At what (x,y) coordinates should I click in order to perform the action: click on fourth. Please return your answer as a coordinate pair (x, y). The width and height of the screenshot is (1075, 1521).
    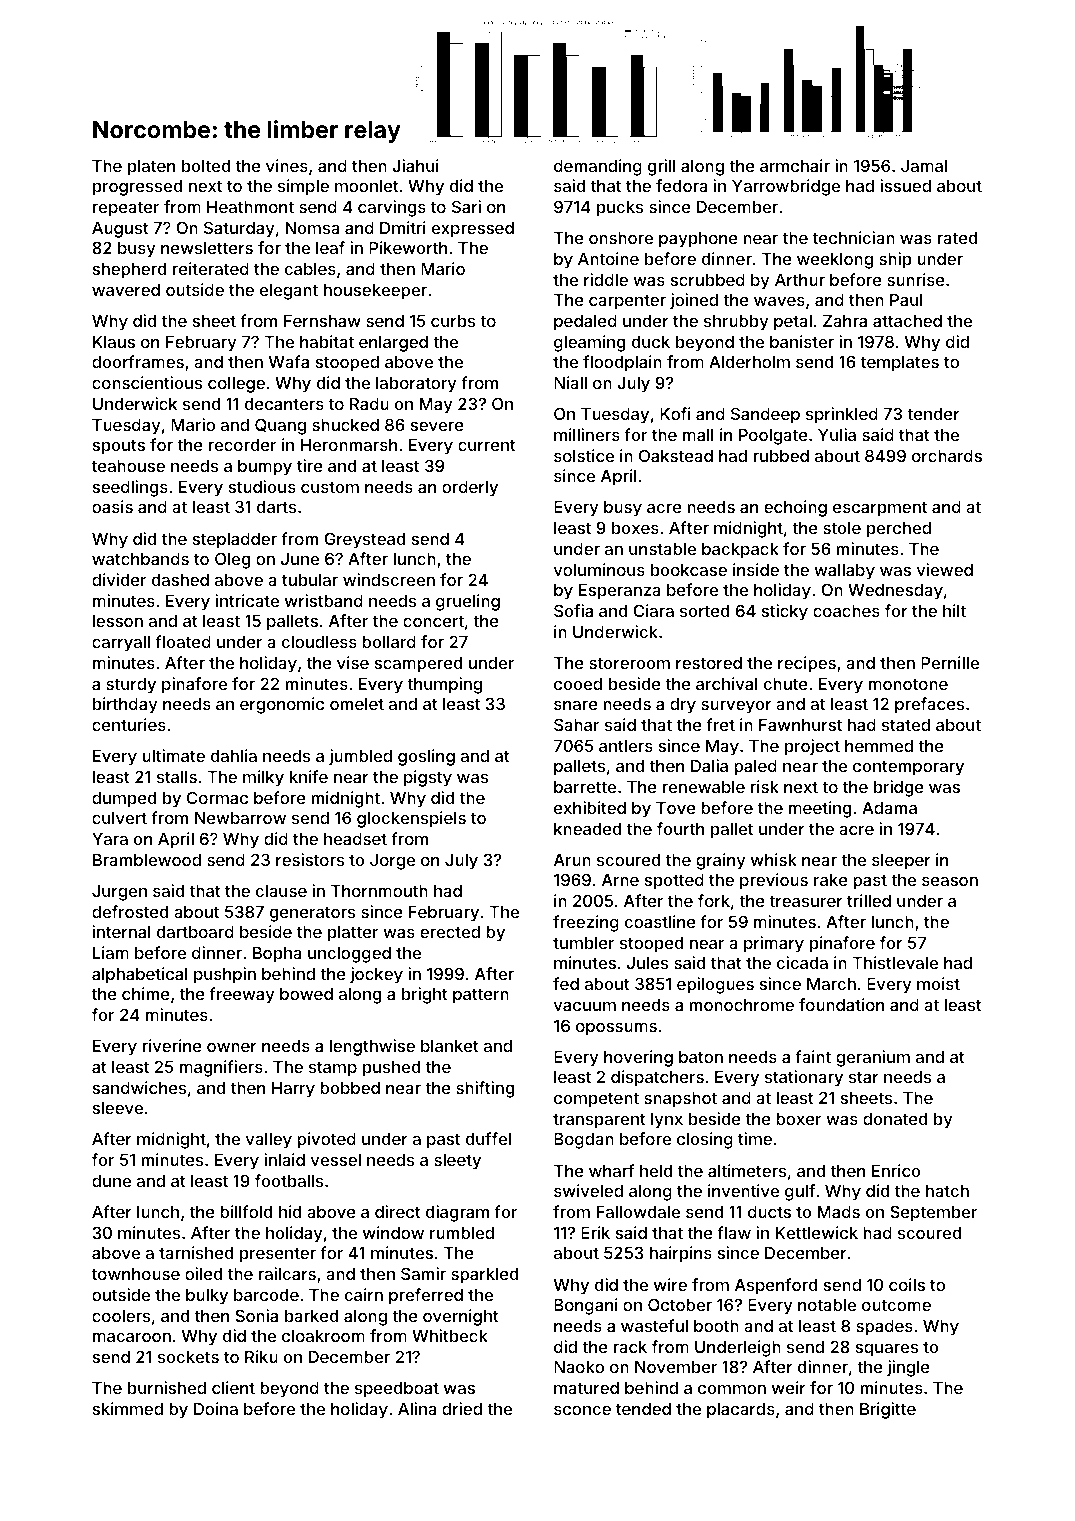
    Looking at the image, I should click on (680, 828).
